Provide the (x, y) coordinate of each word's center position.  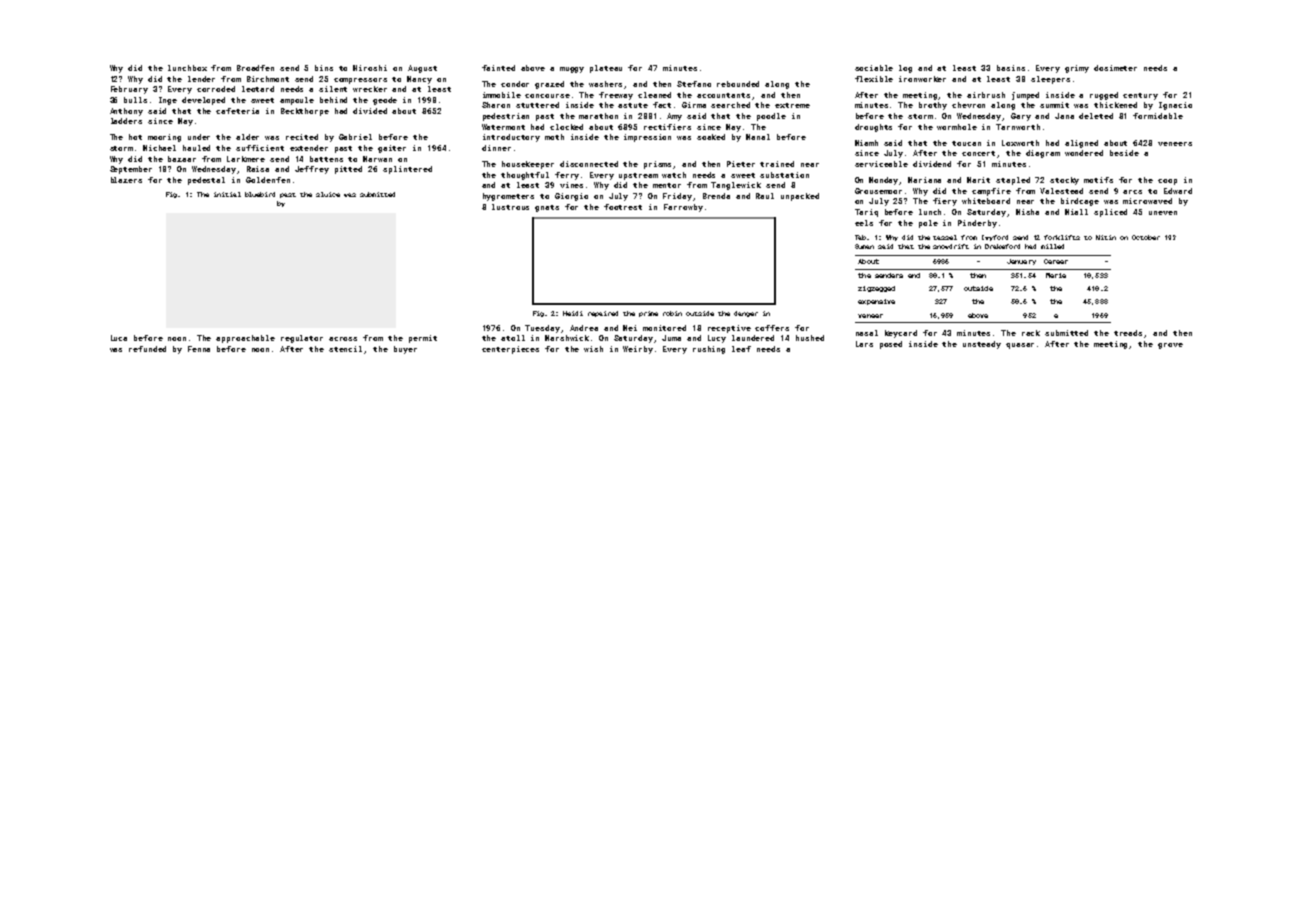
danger (746, 314)
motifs (1098, 180)
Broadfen (255, 68)
